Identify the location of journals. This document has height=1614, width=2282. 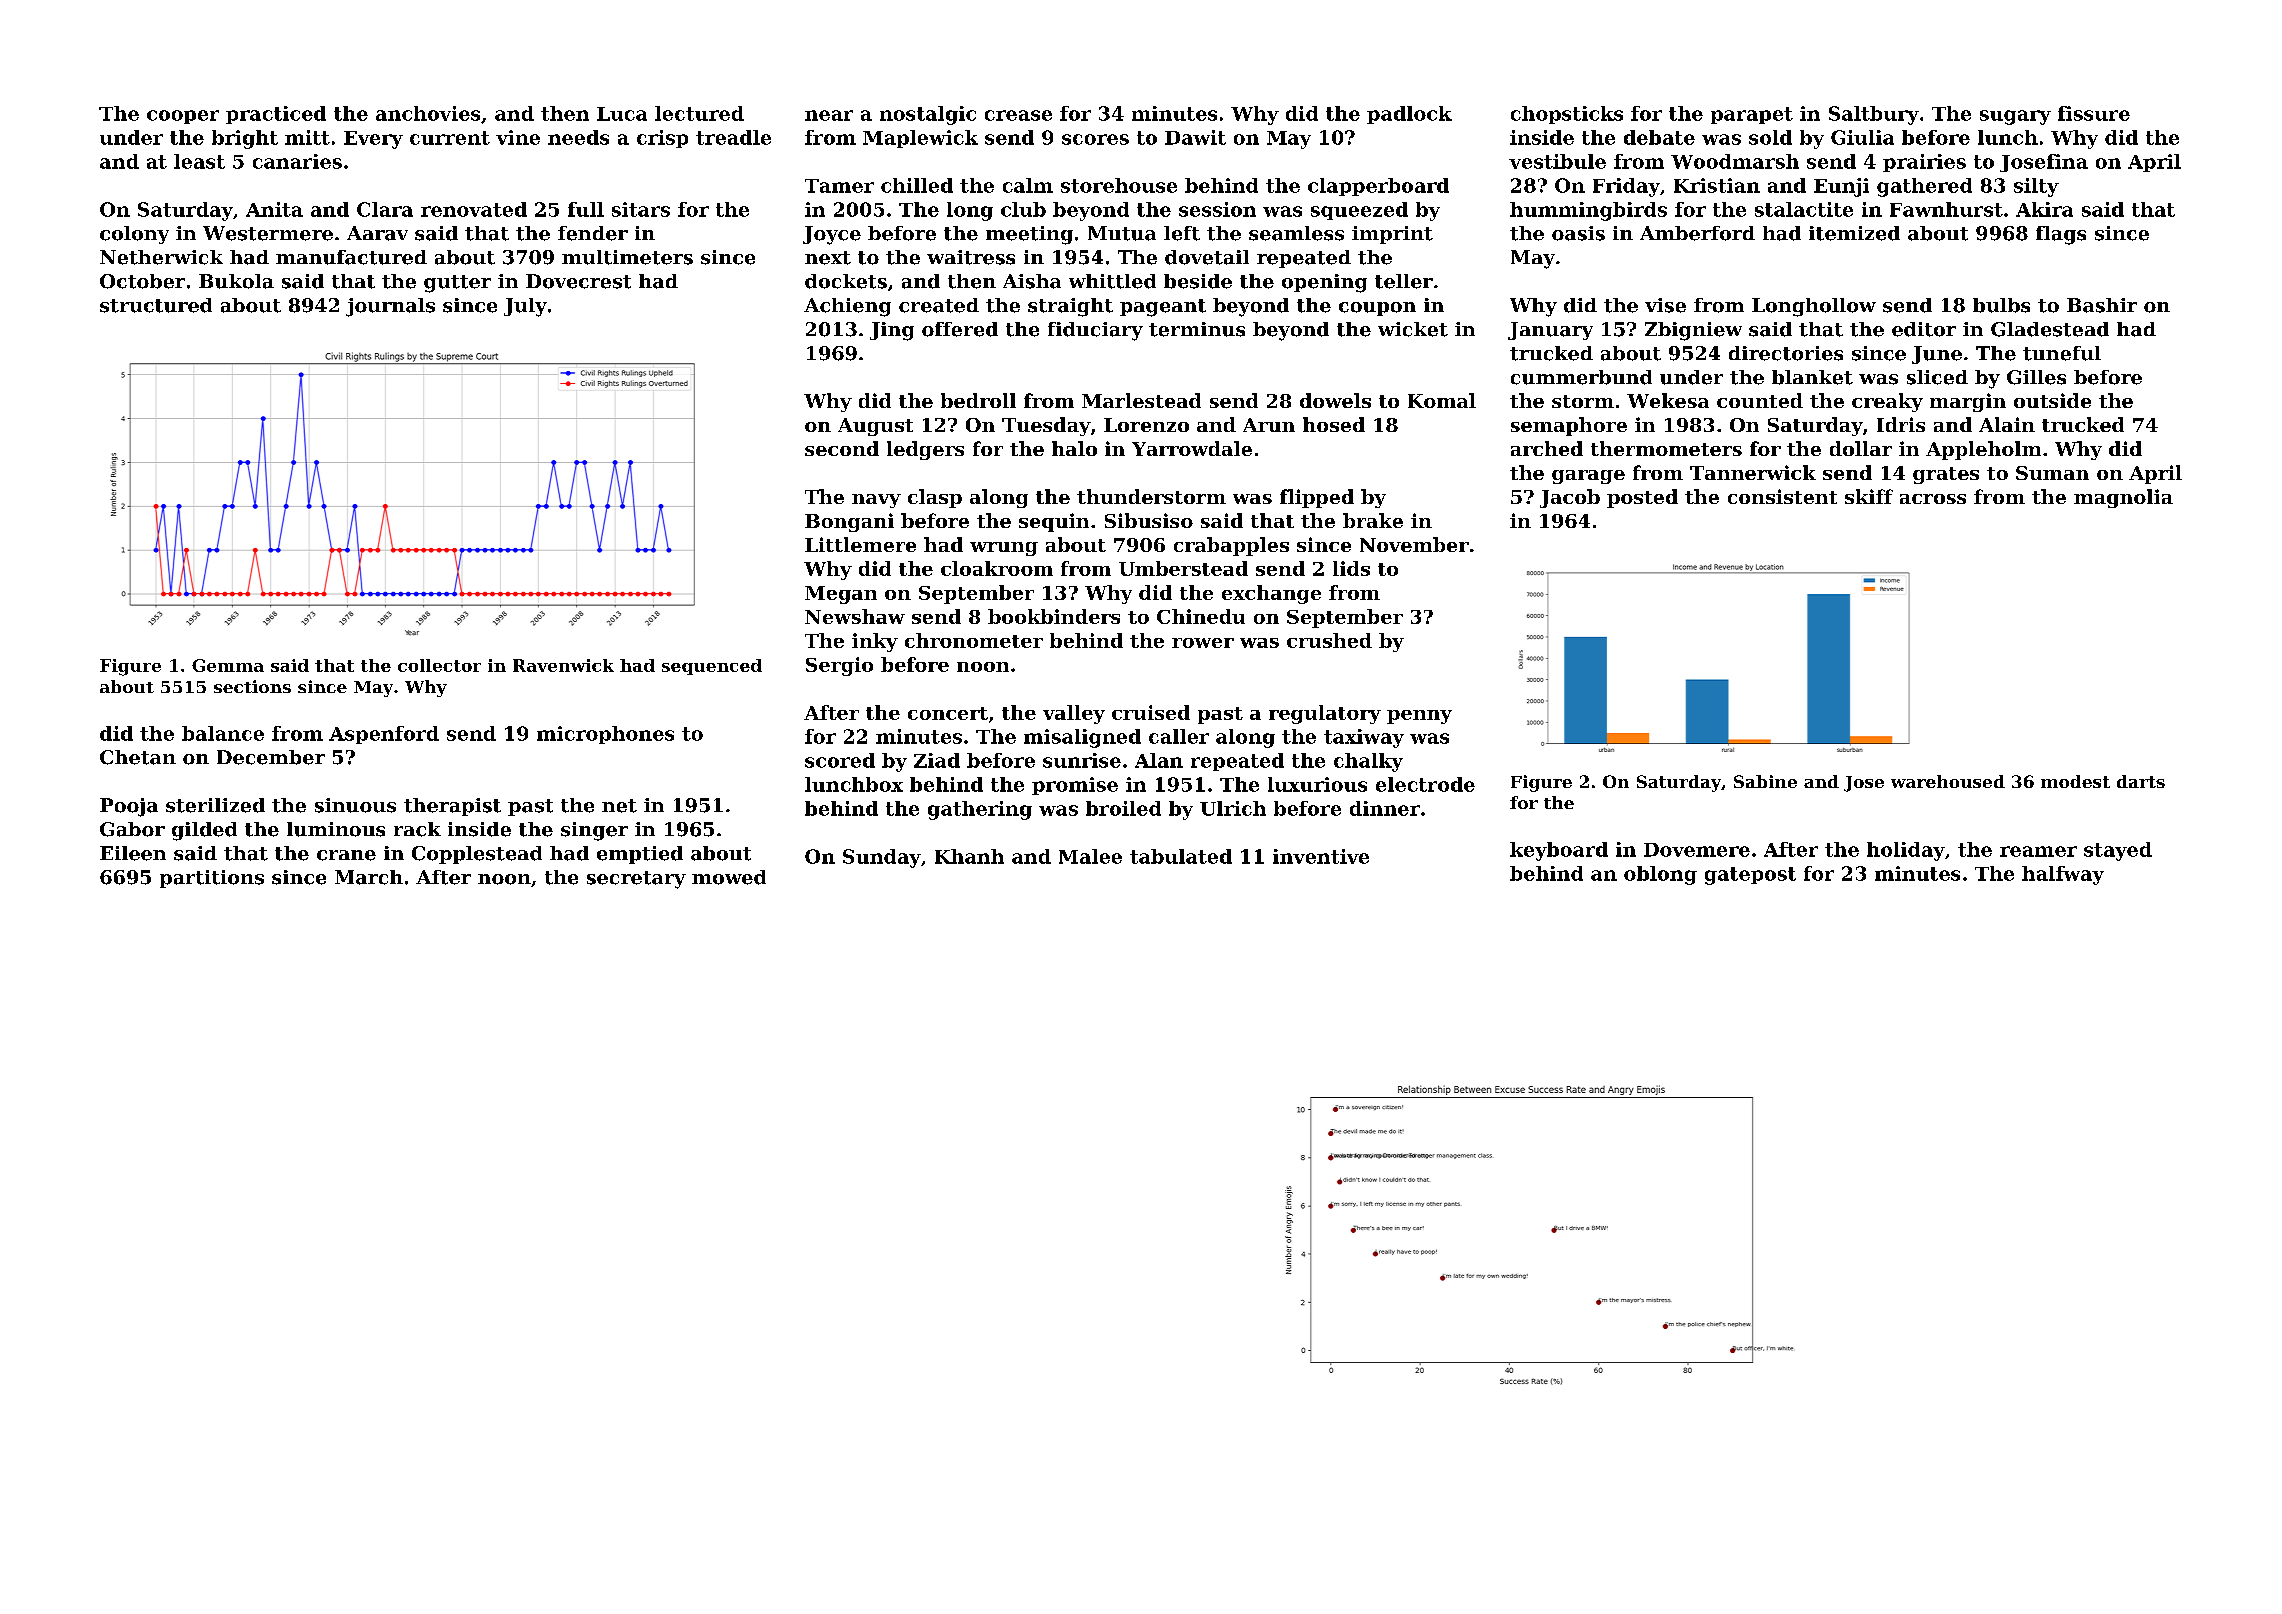
(390, 307).
